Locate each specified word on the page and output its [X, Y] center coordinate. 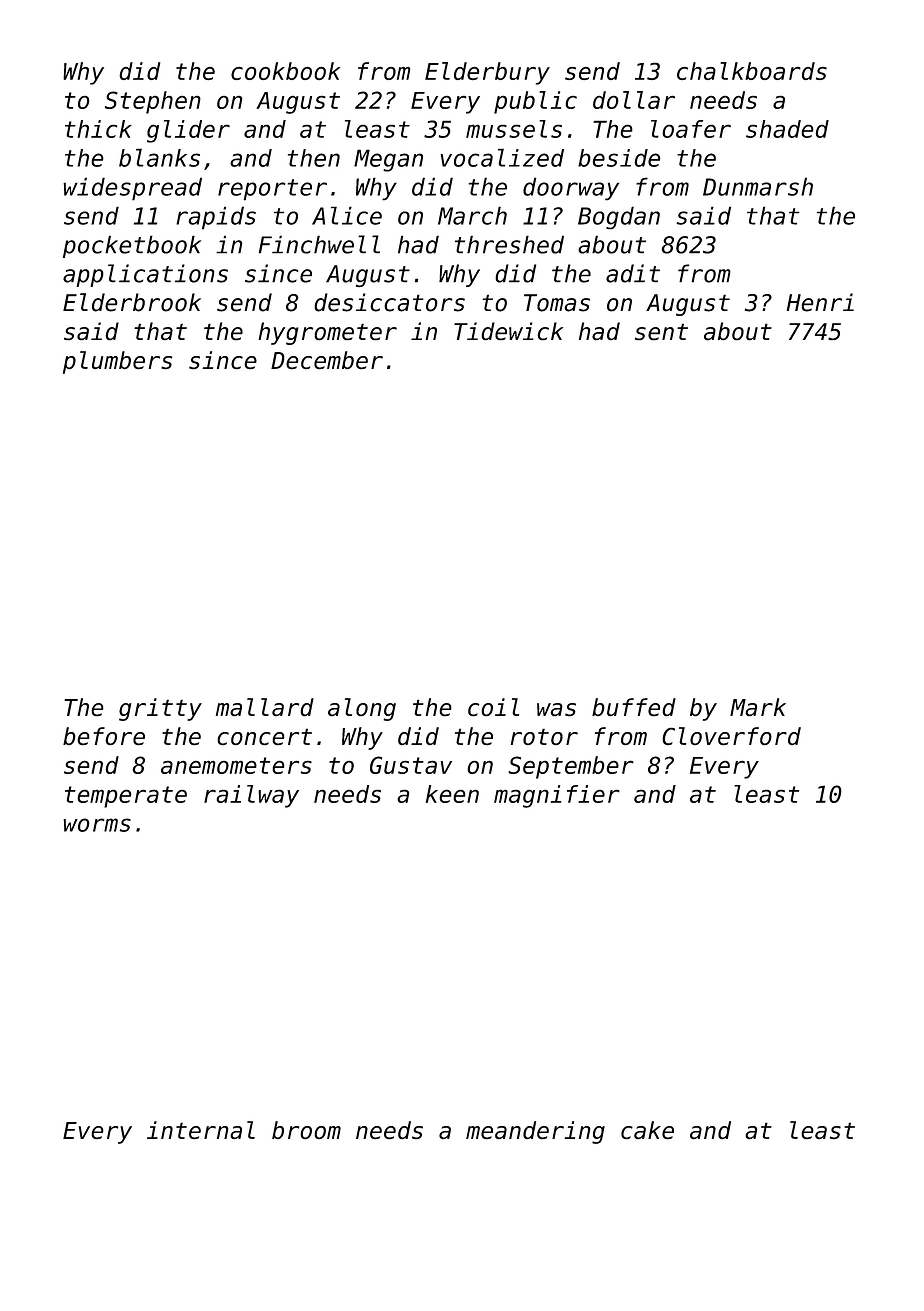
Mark [758, 707]
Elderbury [487, 73]
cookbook [286, 71]
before [104, 736]
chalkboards [752, 71]
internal [201, 1130]
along [362, 709]
